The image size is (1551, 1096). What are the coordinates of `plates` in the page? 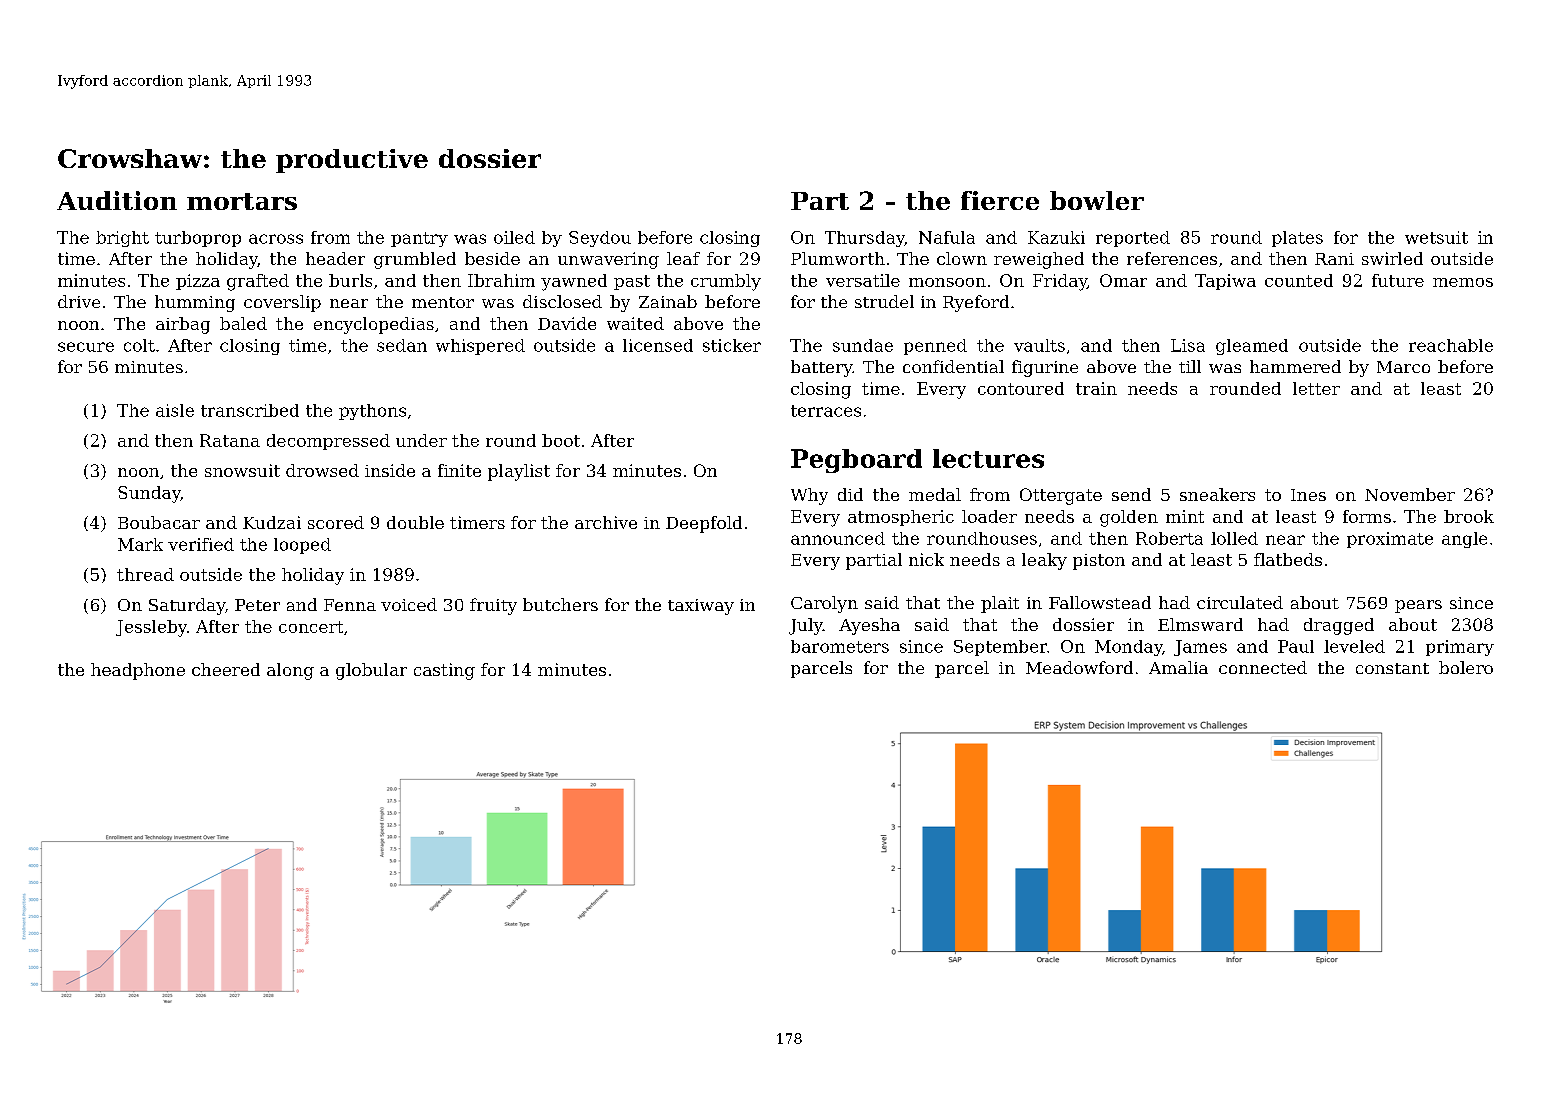 It's located at (1297, 239).
